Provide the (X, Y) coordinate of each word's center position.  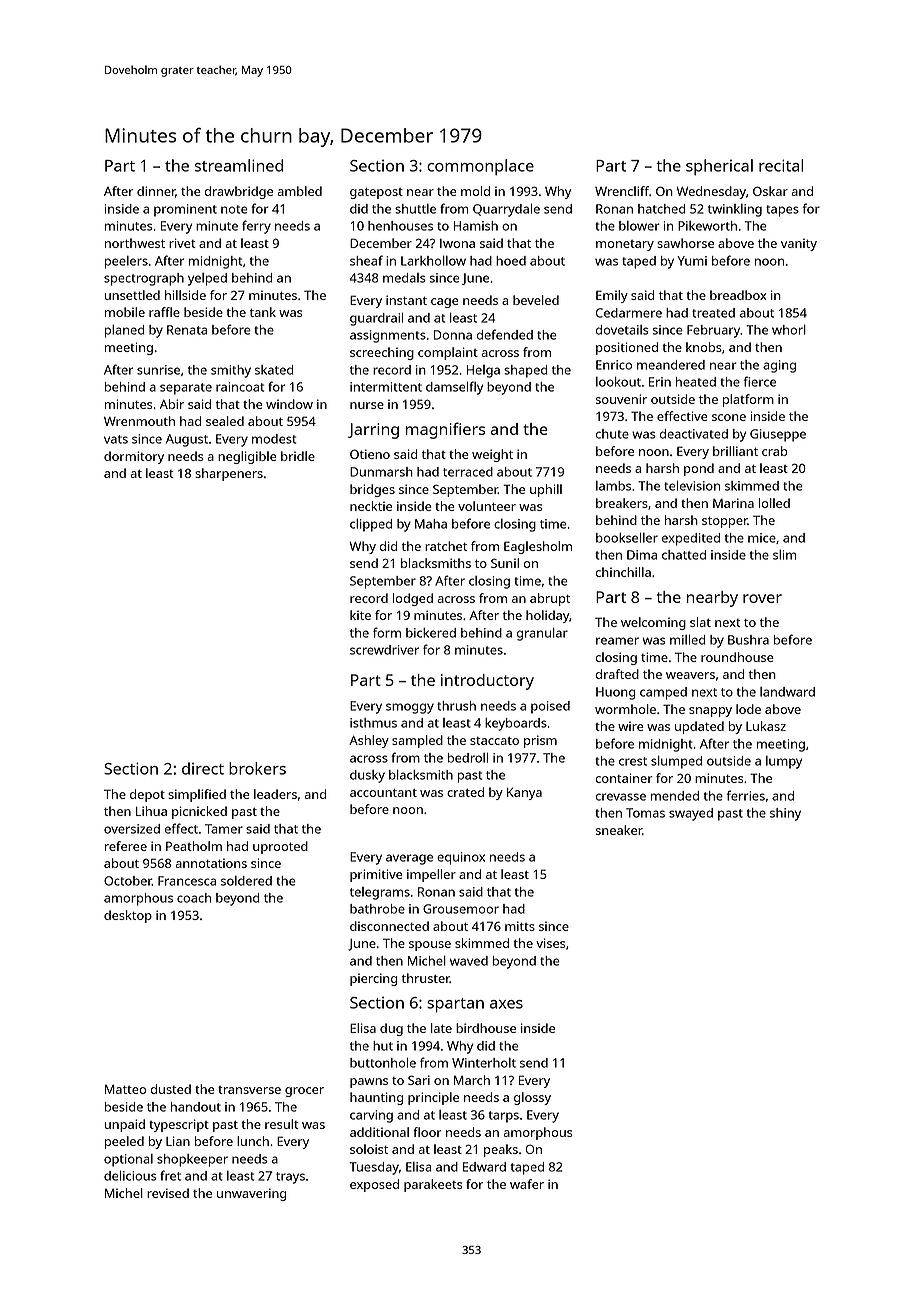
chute (612, 434)
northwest (135, 243)
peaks (501, 1150)
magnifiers (445, 430)
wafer (527, 1184)
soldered (246, 881)
